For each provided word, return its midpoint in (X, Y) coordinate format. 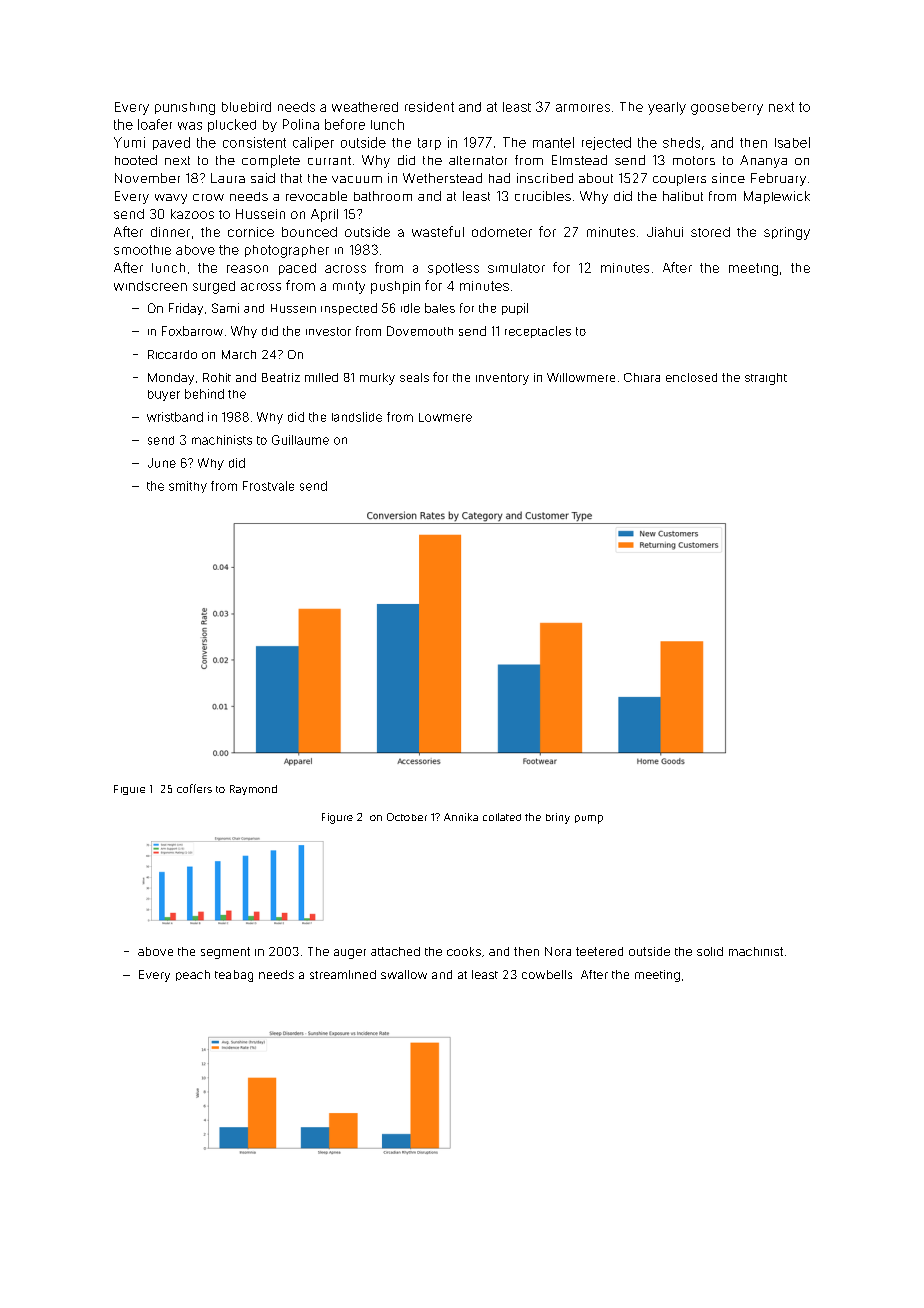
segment (225, 953)
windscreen (150, 286)
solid (710, 951)
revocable (316, 196)
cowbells (547, 974)
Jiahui (665, 232)
